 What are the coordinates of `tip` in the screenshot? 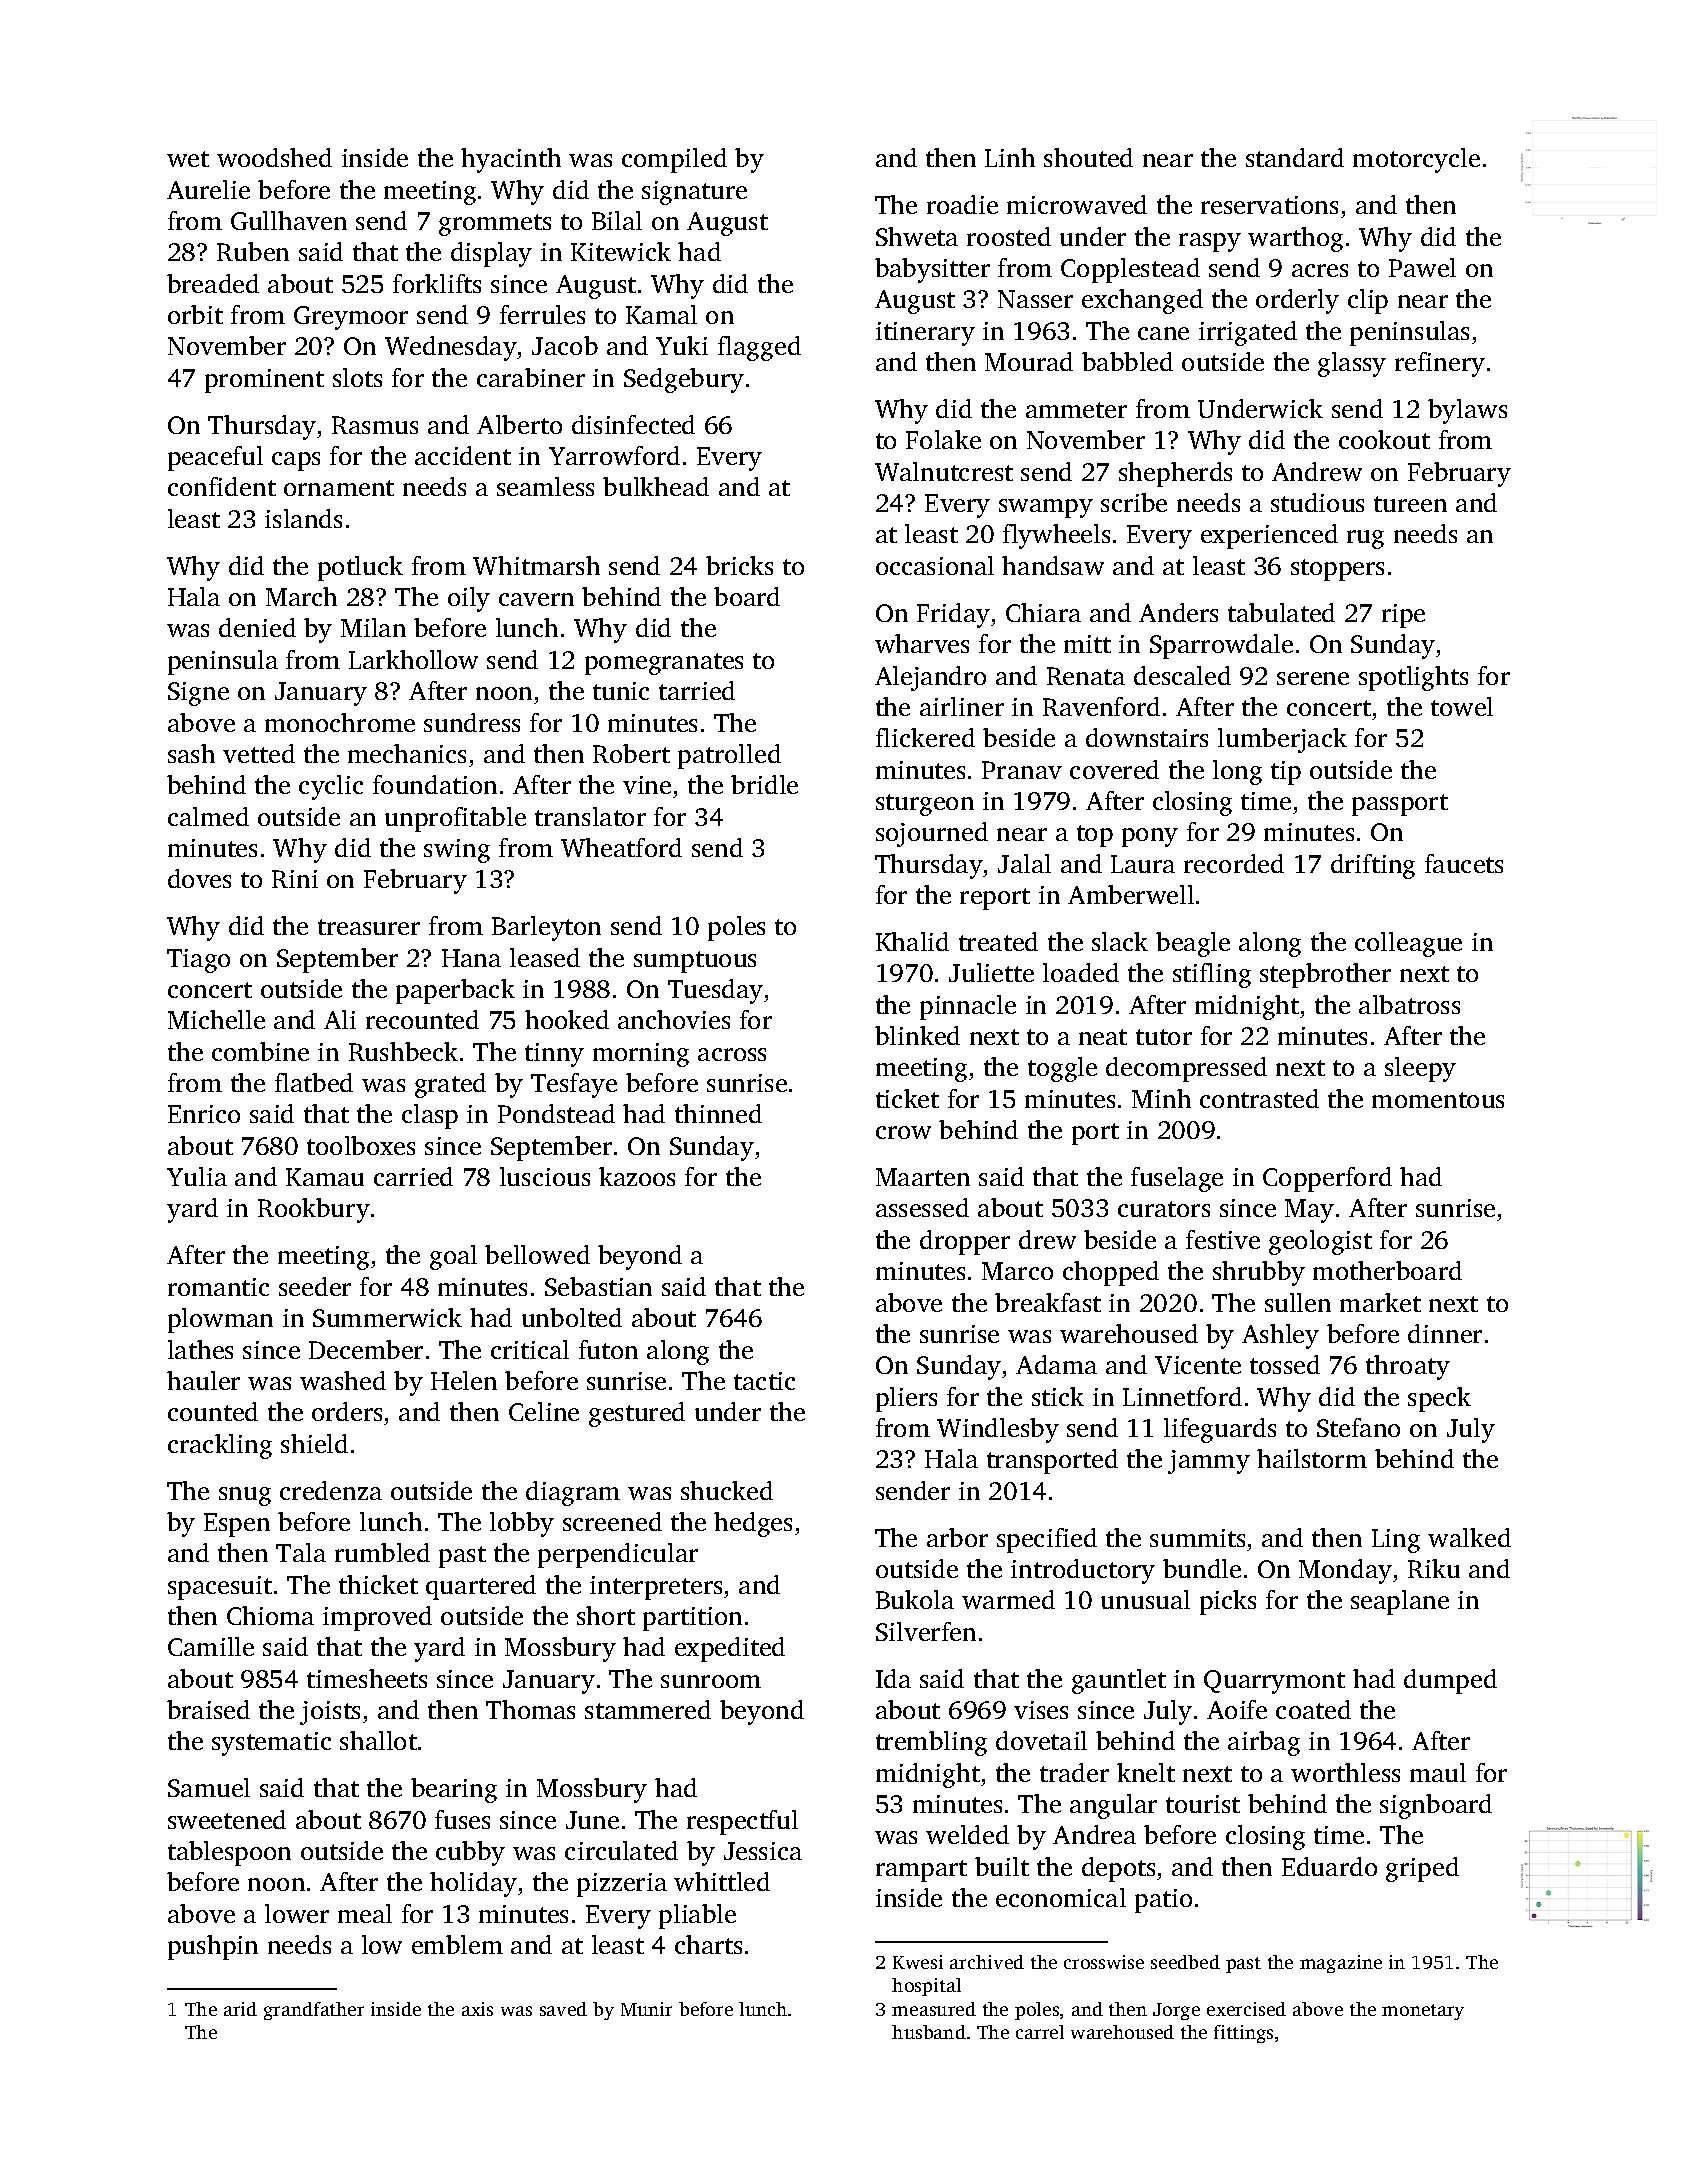 It's located at (1286, 773).
